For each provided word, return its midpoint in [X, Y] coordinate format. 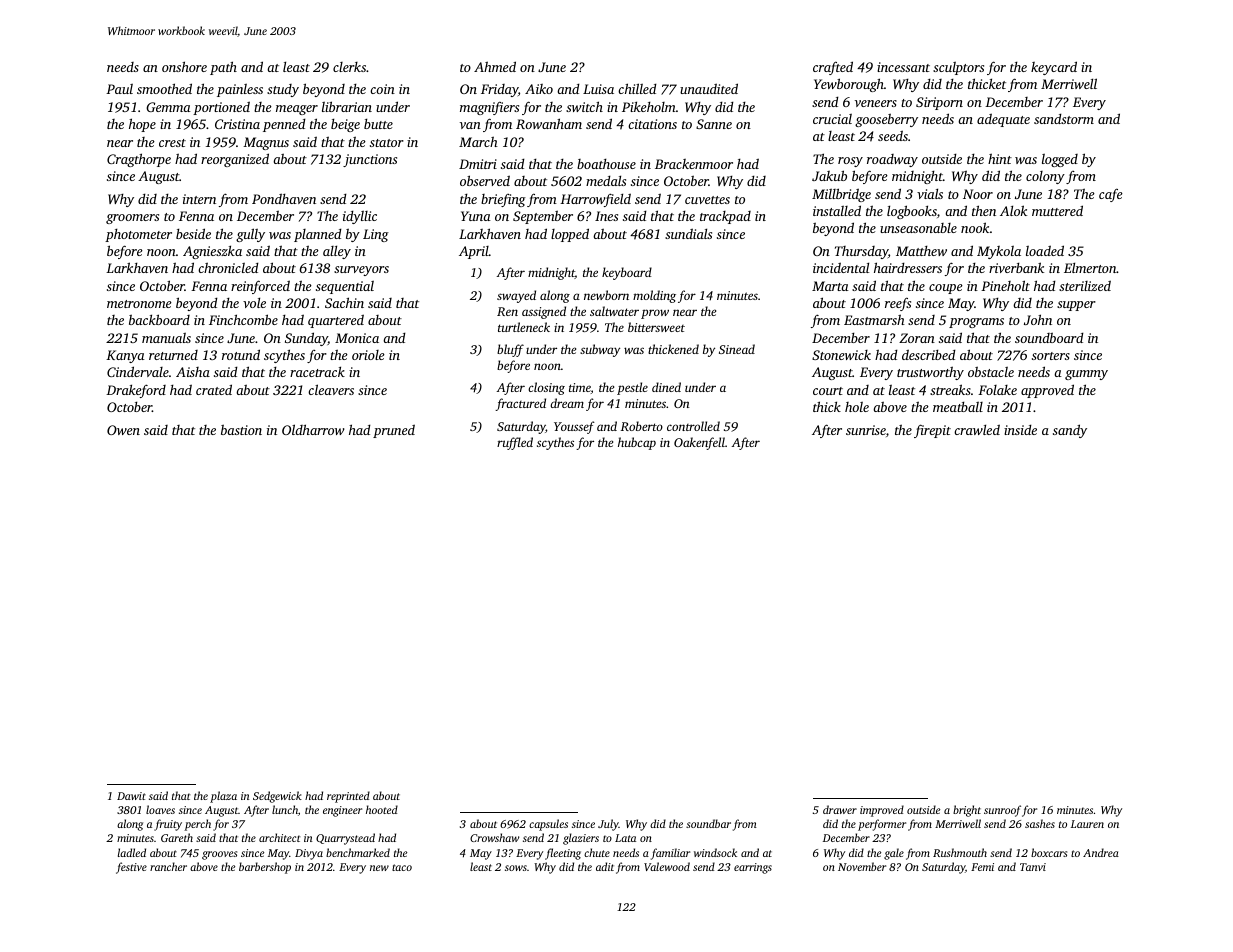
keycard [1054, 68]
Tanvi [1033, 867]
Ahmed [495, 66]
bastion [241, 429]
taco [402, 867]
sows [516, 868]
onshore [184, 66]
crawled [977, 429]
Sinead [737, 349]
